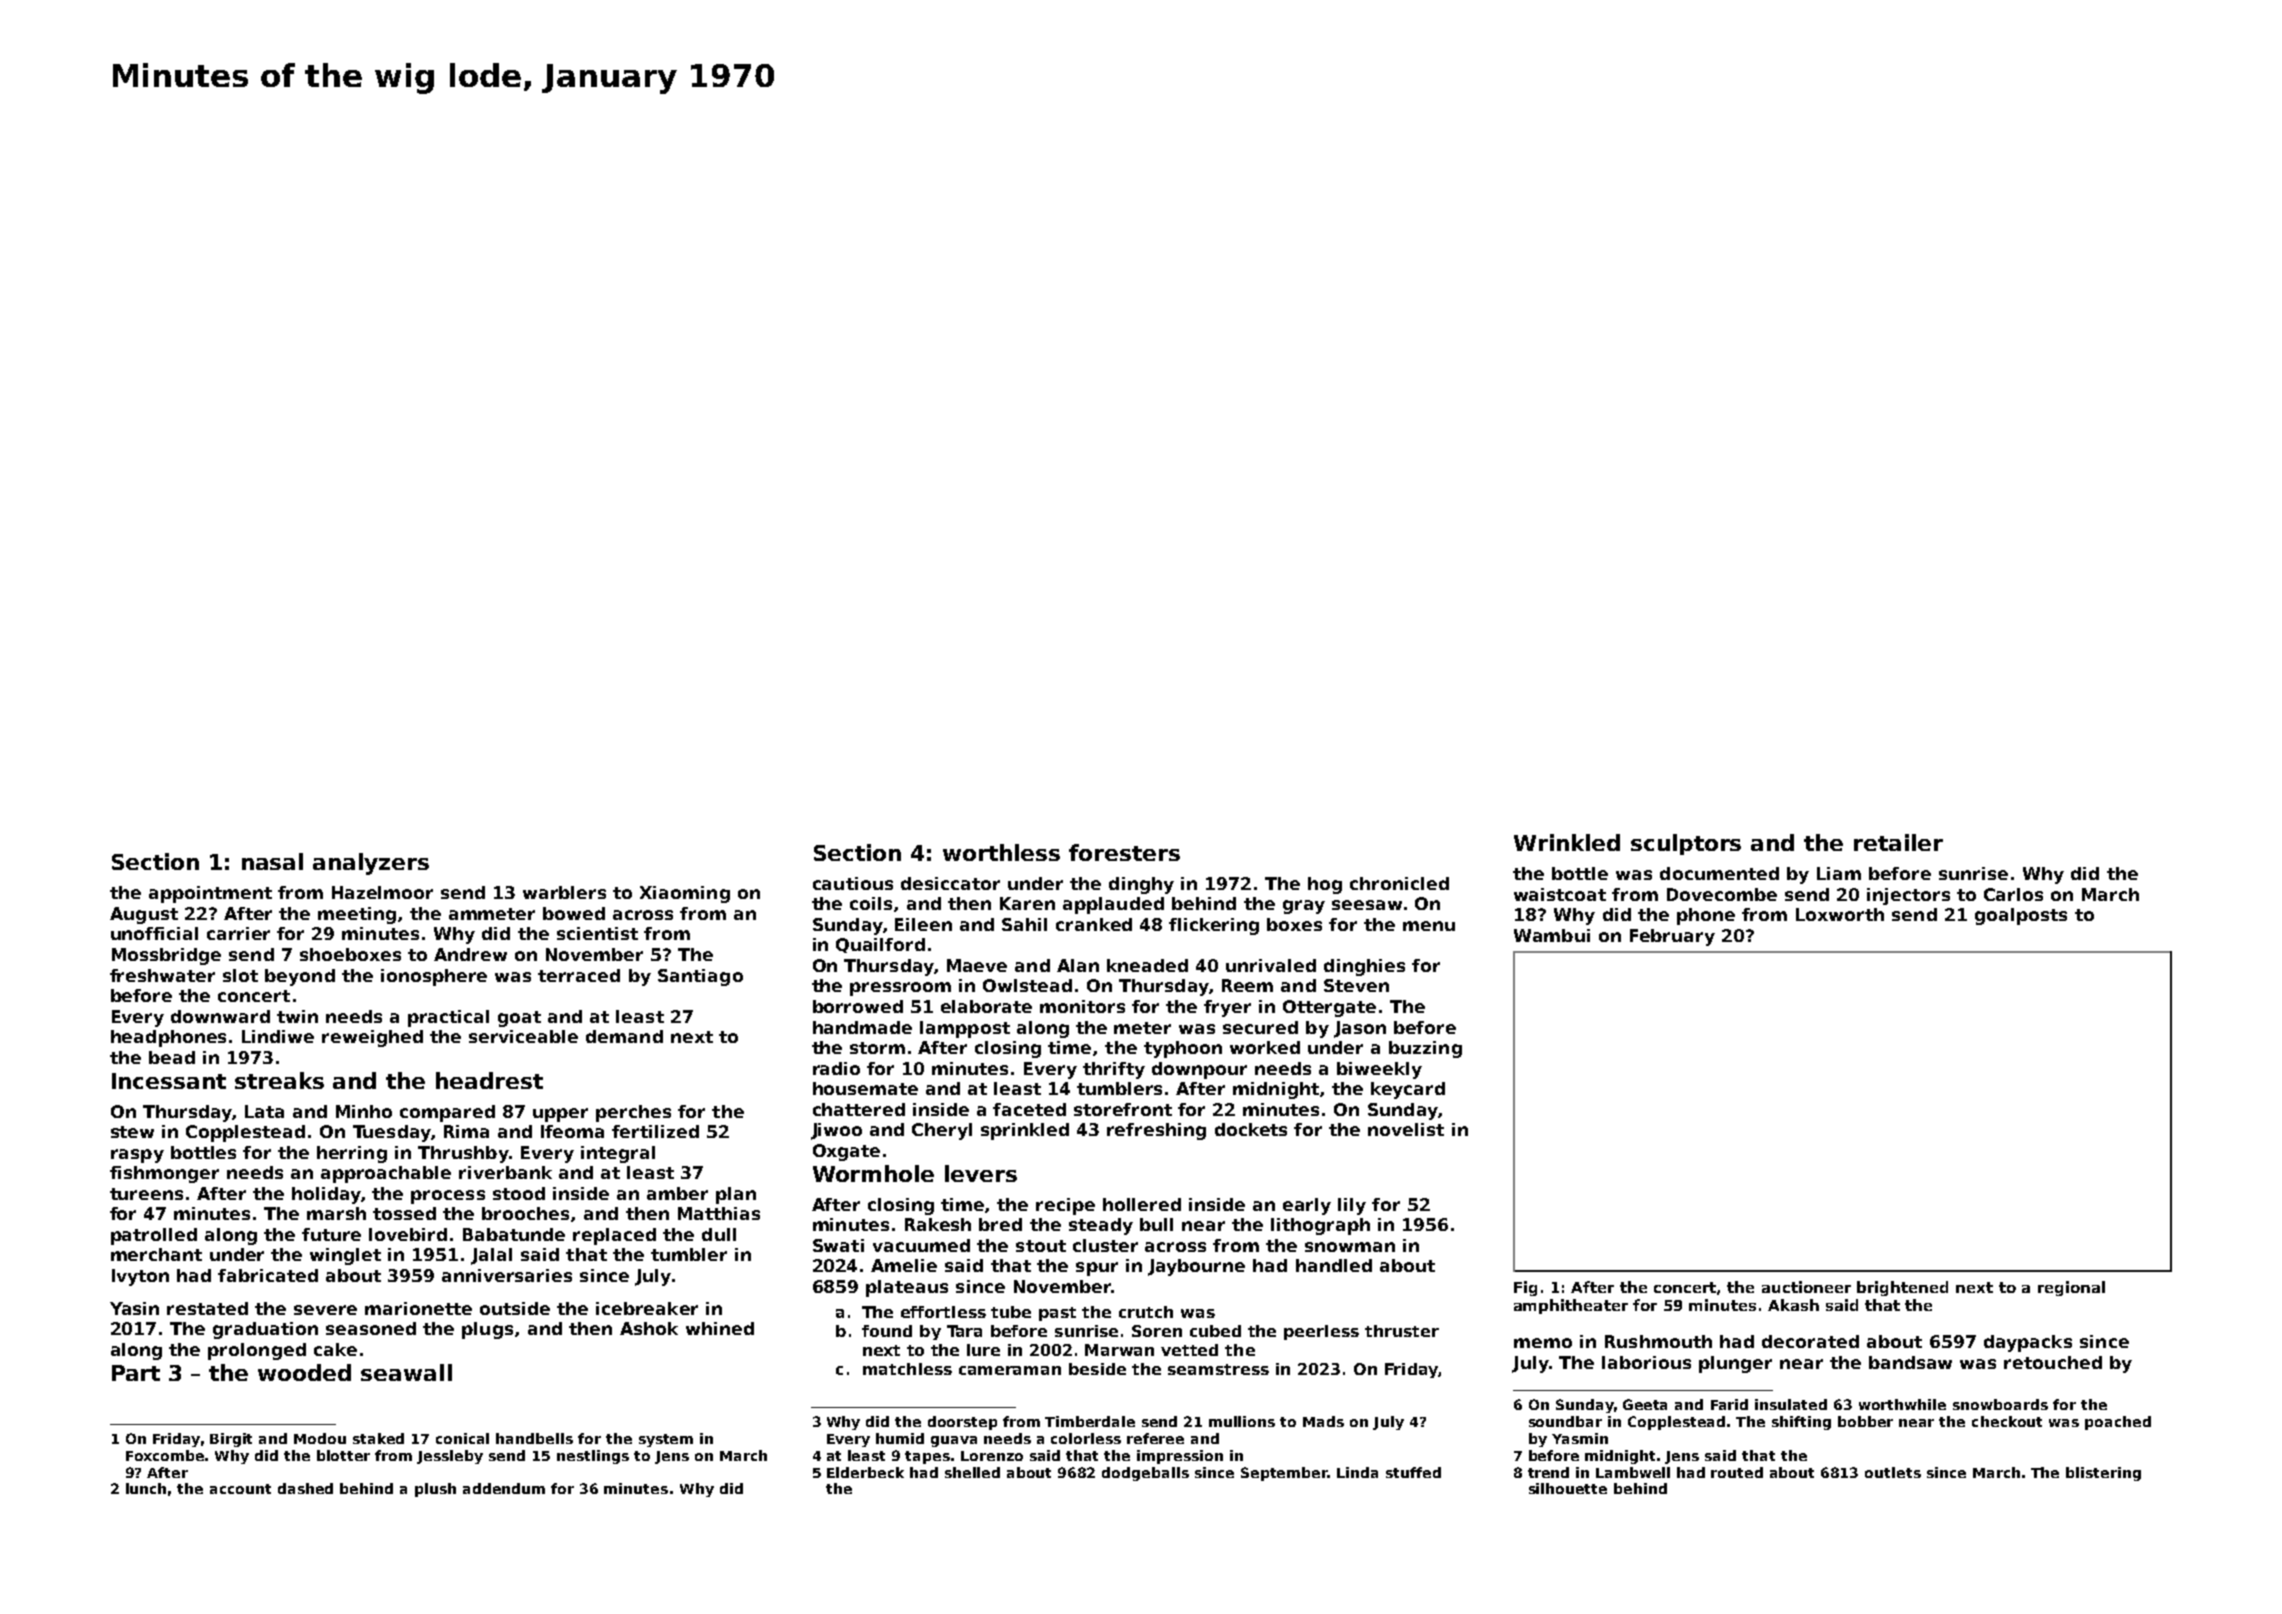 Image resolution: width=2282 pixels, height=1614 pixels. What do you see at coordinates (331, 1234) in the screenshot?
I see `future` at bounding box center [331, 1234].
